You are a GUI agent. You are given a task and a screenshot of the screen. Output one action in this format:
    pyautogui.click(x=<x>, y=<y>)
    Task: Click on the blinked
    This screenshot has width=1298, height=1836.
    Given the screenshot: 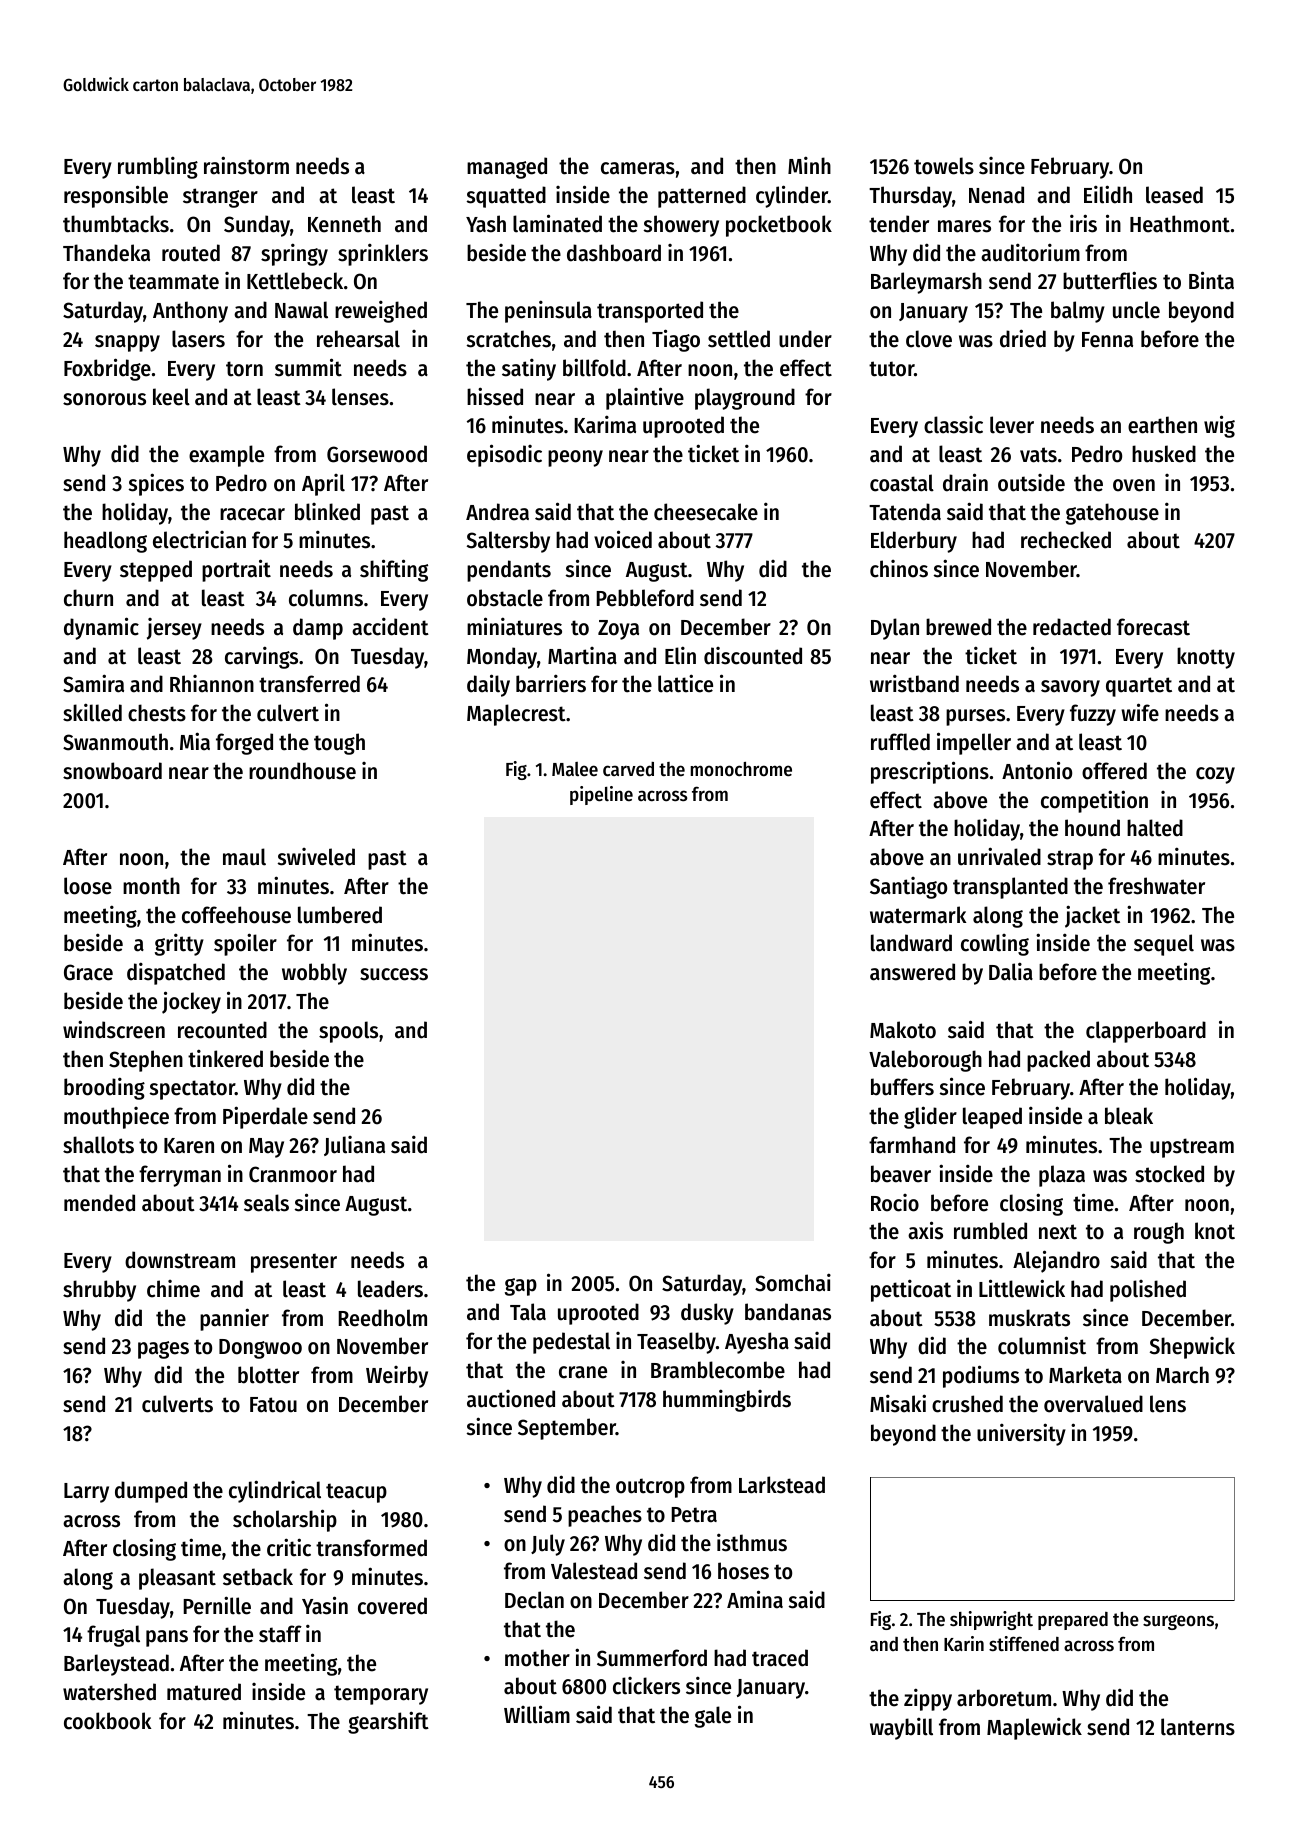 What is the action you would take?
    pyautogui.click(x=327, y=512)
